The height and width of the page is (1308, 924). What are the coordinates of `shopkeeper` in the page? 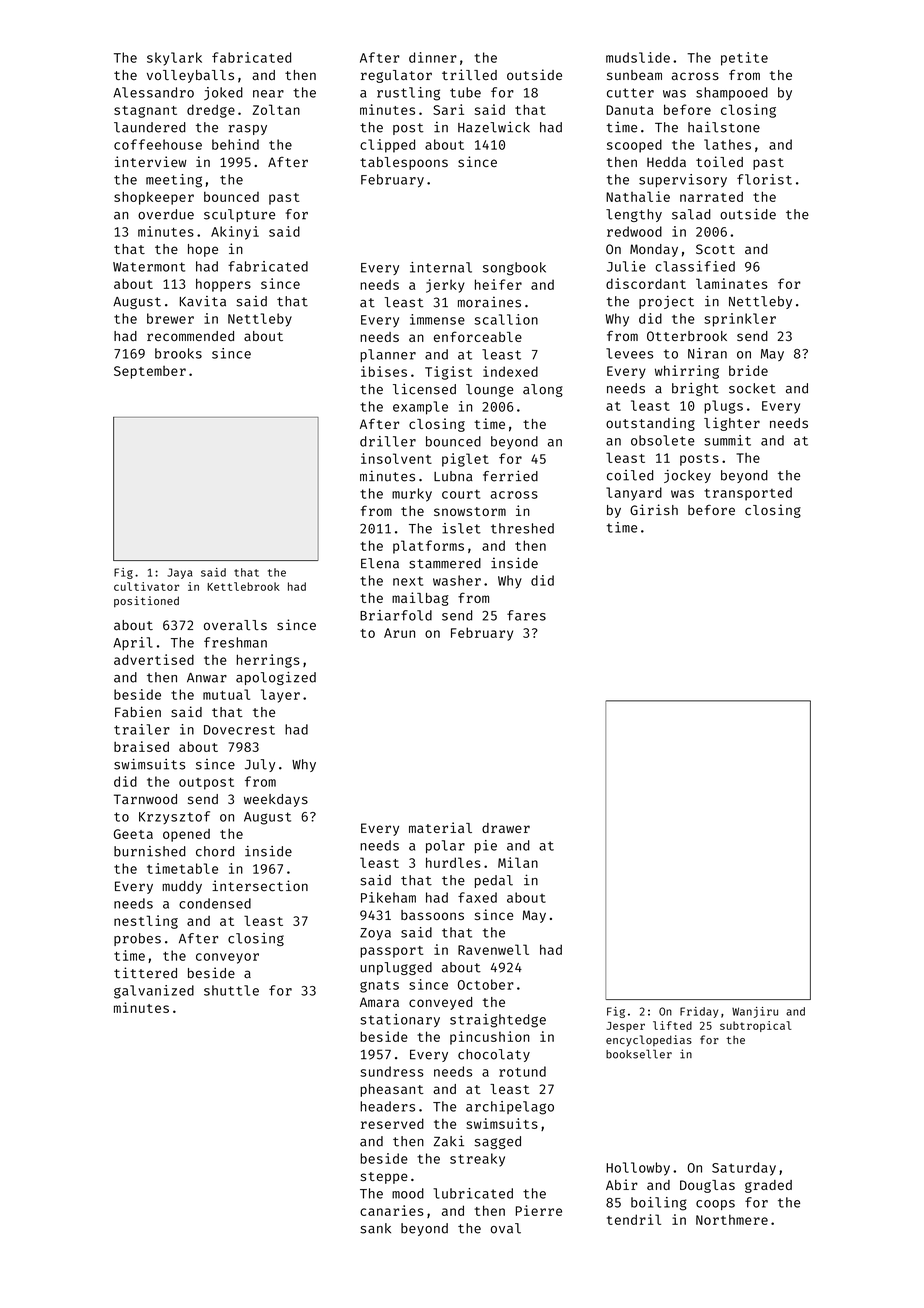 It's located at (154, 198).
